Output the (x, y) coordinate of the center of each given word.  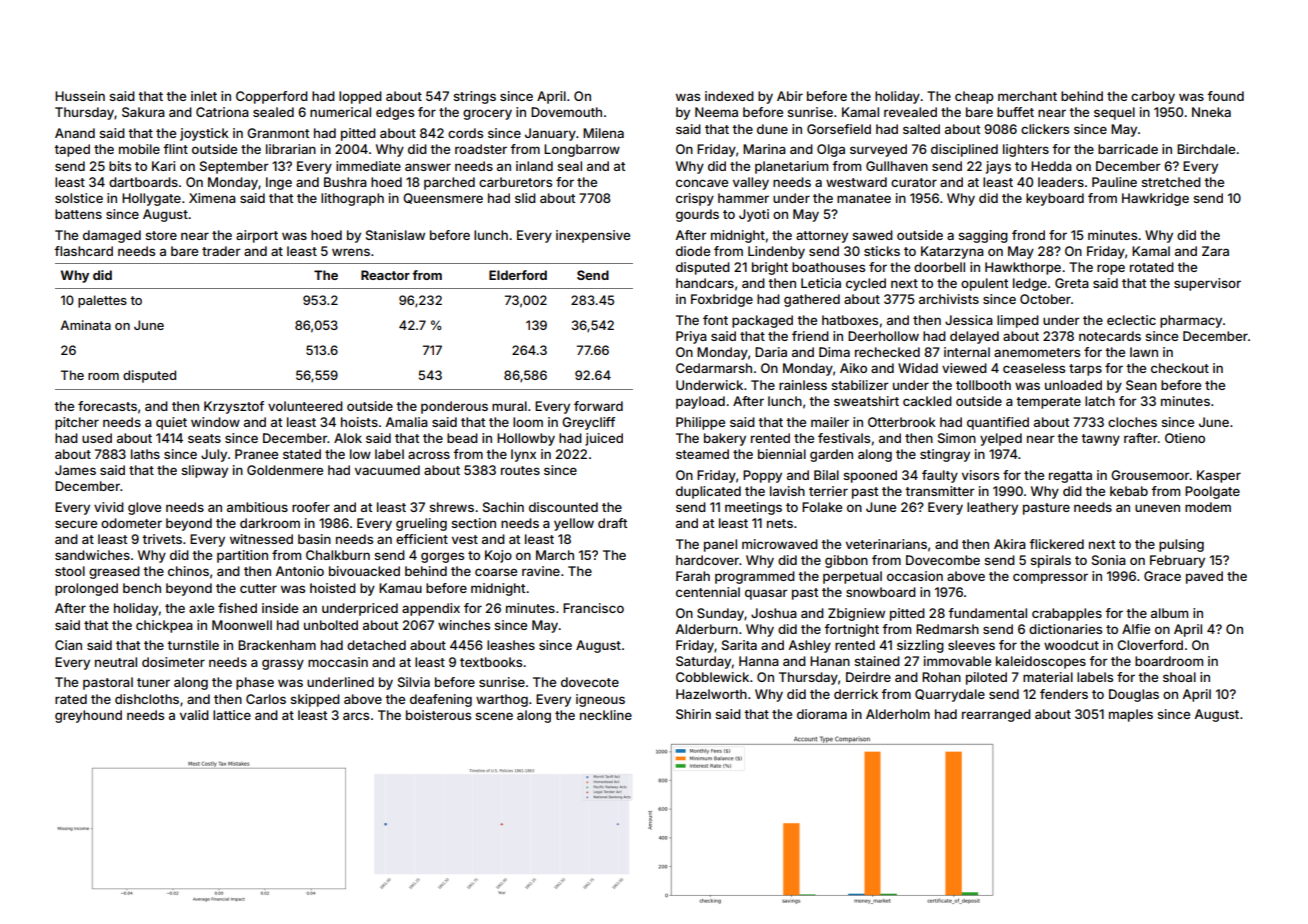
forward (598, 406)
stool (70, 571)
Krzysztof (234, 407)
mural (509, 406)
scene (494, 716)
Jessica (969, 320)
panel (720, 545)
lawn (1144, 352)
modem (1208, 507)
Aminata (86, 325)
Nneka (1211, 112)
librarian (291, 149)
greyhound (88, 716)
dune (772, 129)
